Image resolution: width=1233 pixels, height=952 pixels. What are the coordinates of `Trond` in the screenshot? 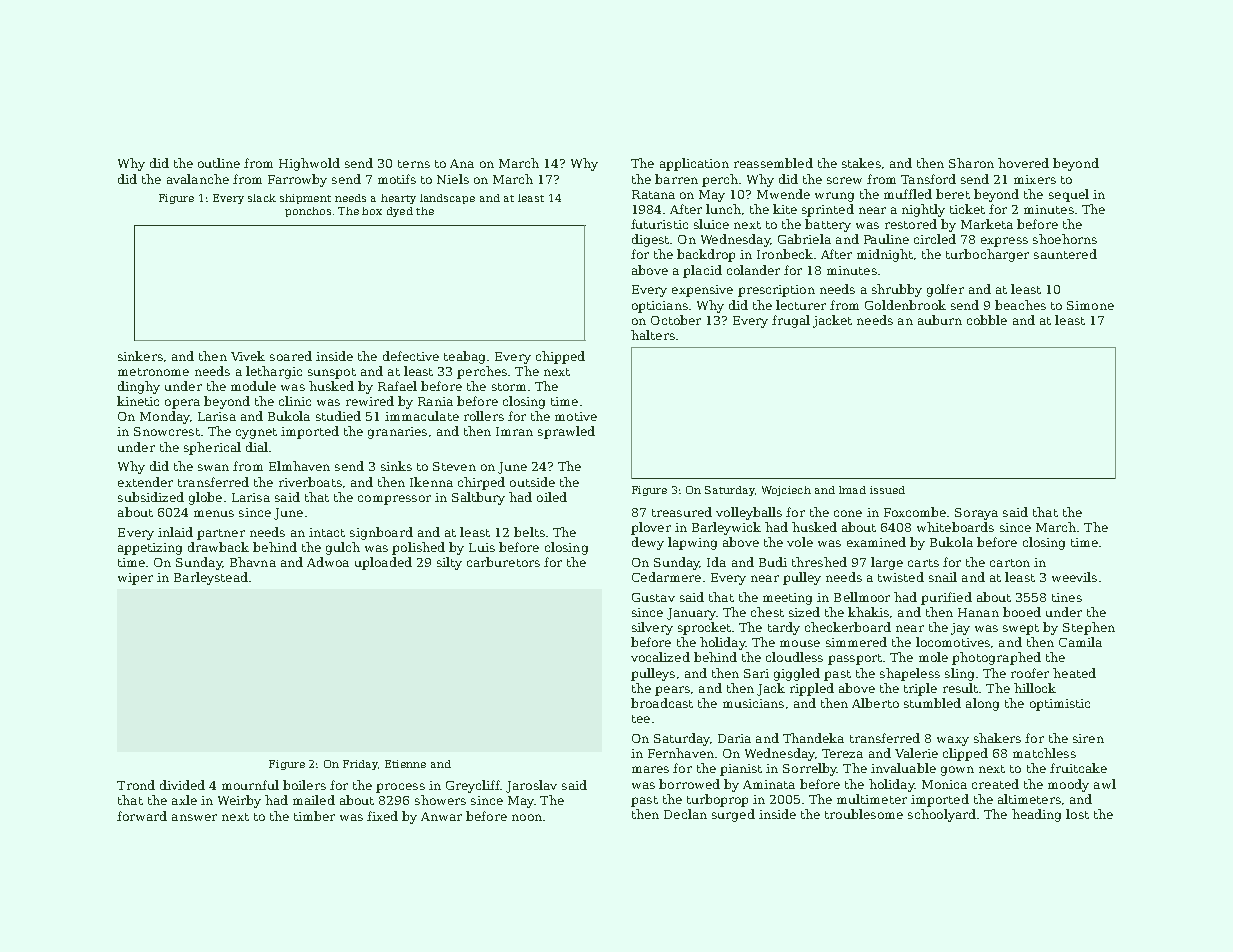 It's located at (136, 785).
